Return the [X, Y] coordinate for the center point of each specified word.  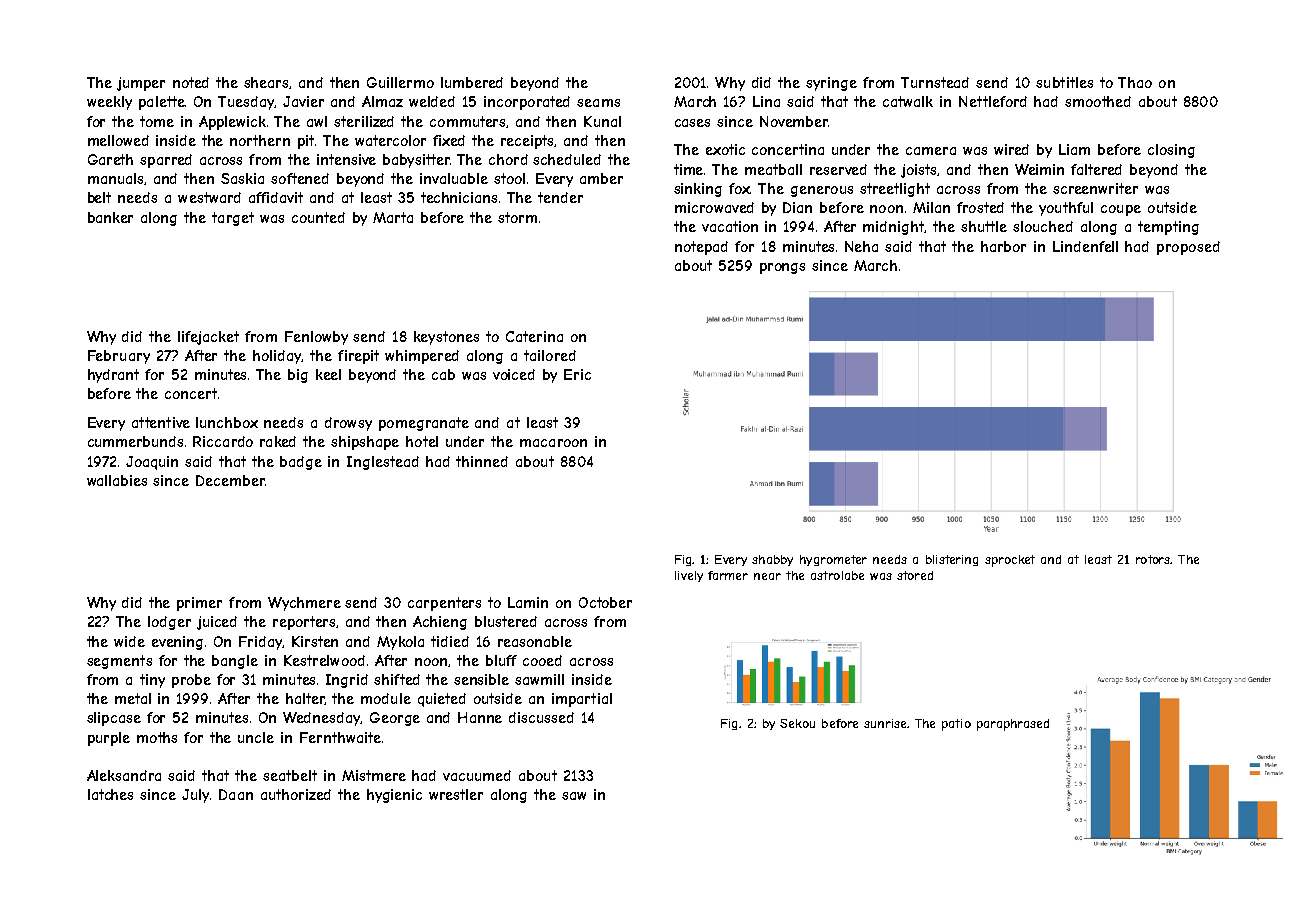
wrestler [456, 794]
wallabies [117, 480]
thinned [482, 461]
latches [110, 794]
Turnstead [935, 82]
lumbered [472, 82]
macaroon [553, 443]
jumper [141, 84]
